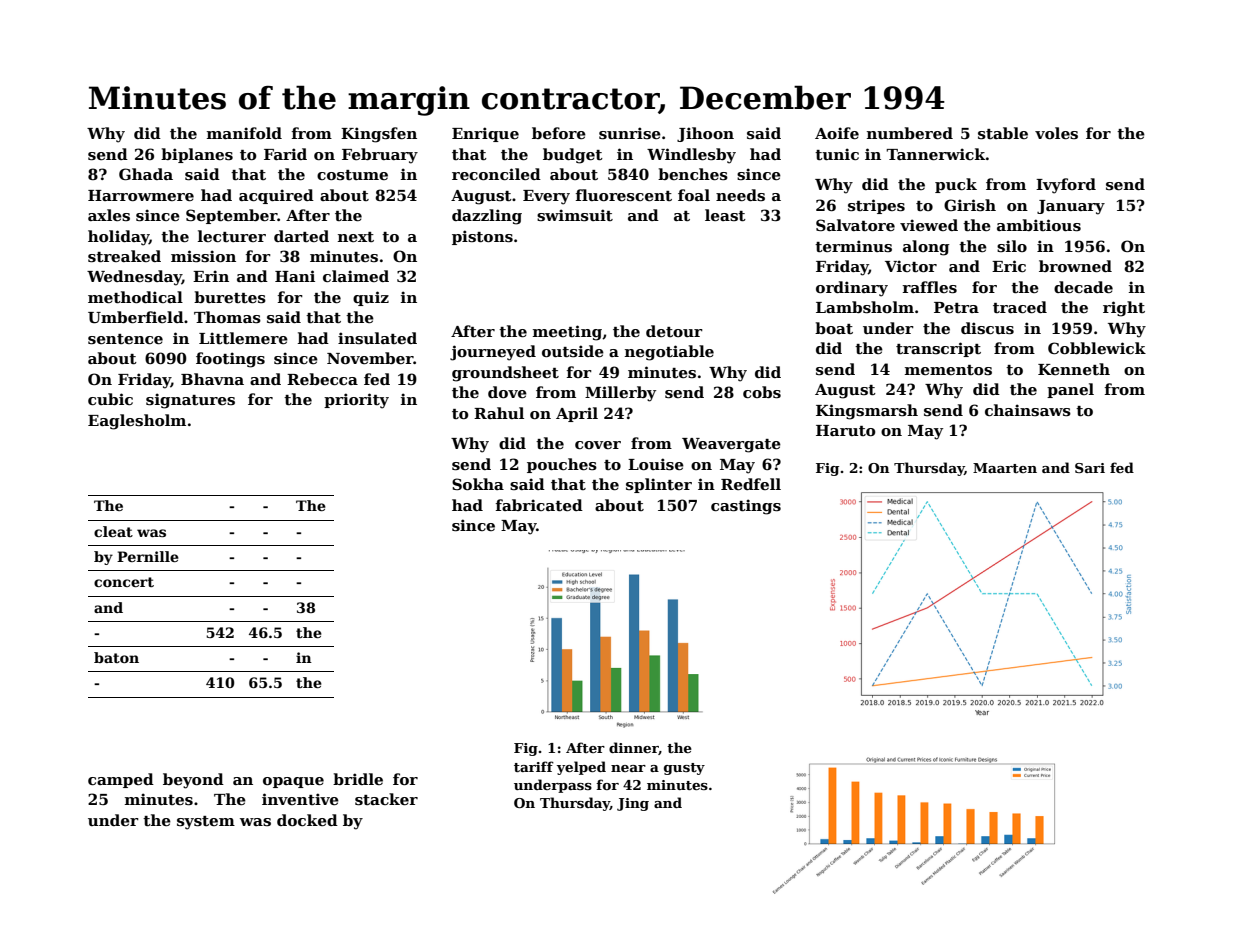 The image size is (1233, 952). What do you see at coordinates (539, 505) in the image?
I see `fabricated` at bounding box center [539, 505].
